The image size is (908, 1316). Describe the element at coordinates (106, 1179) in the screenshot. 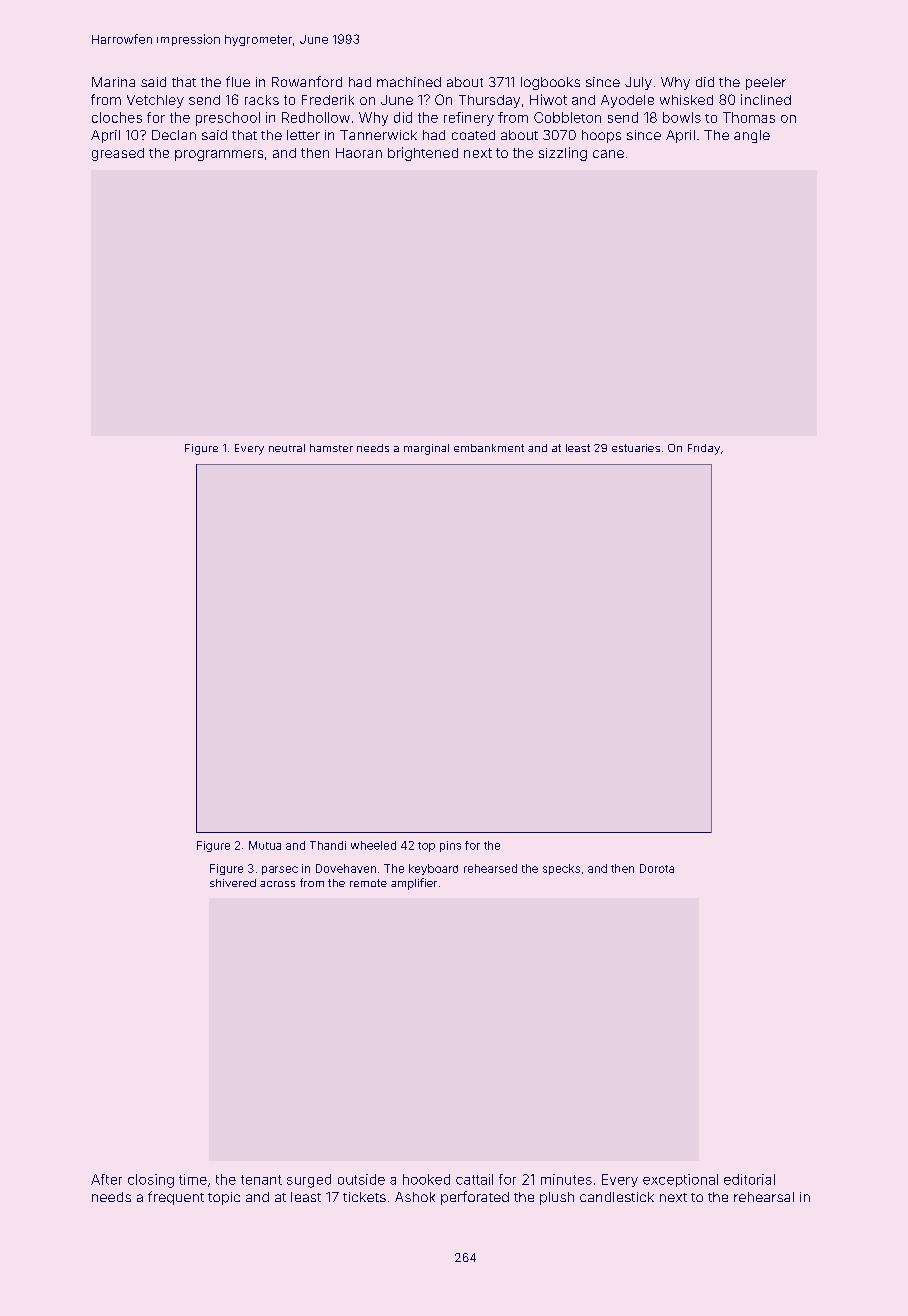

I see `After` at that location.
